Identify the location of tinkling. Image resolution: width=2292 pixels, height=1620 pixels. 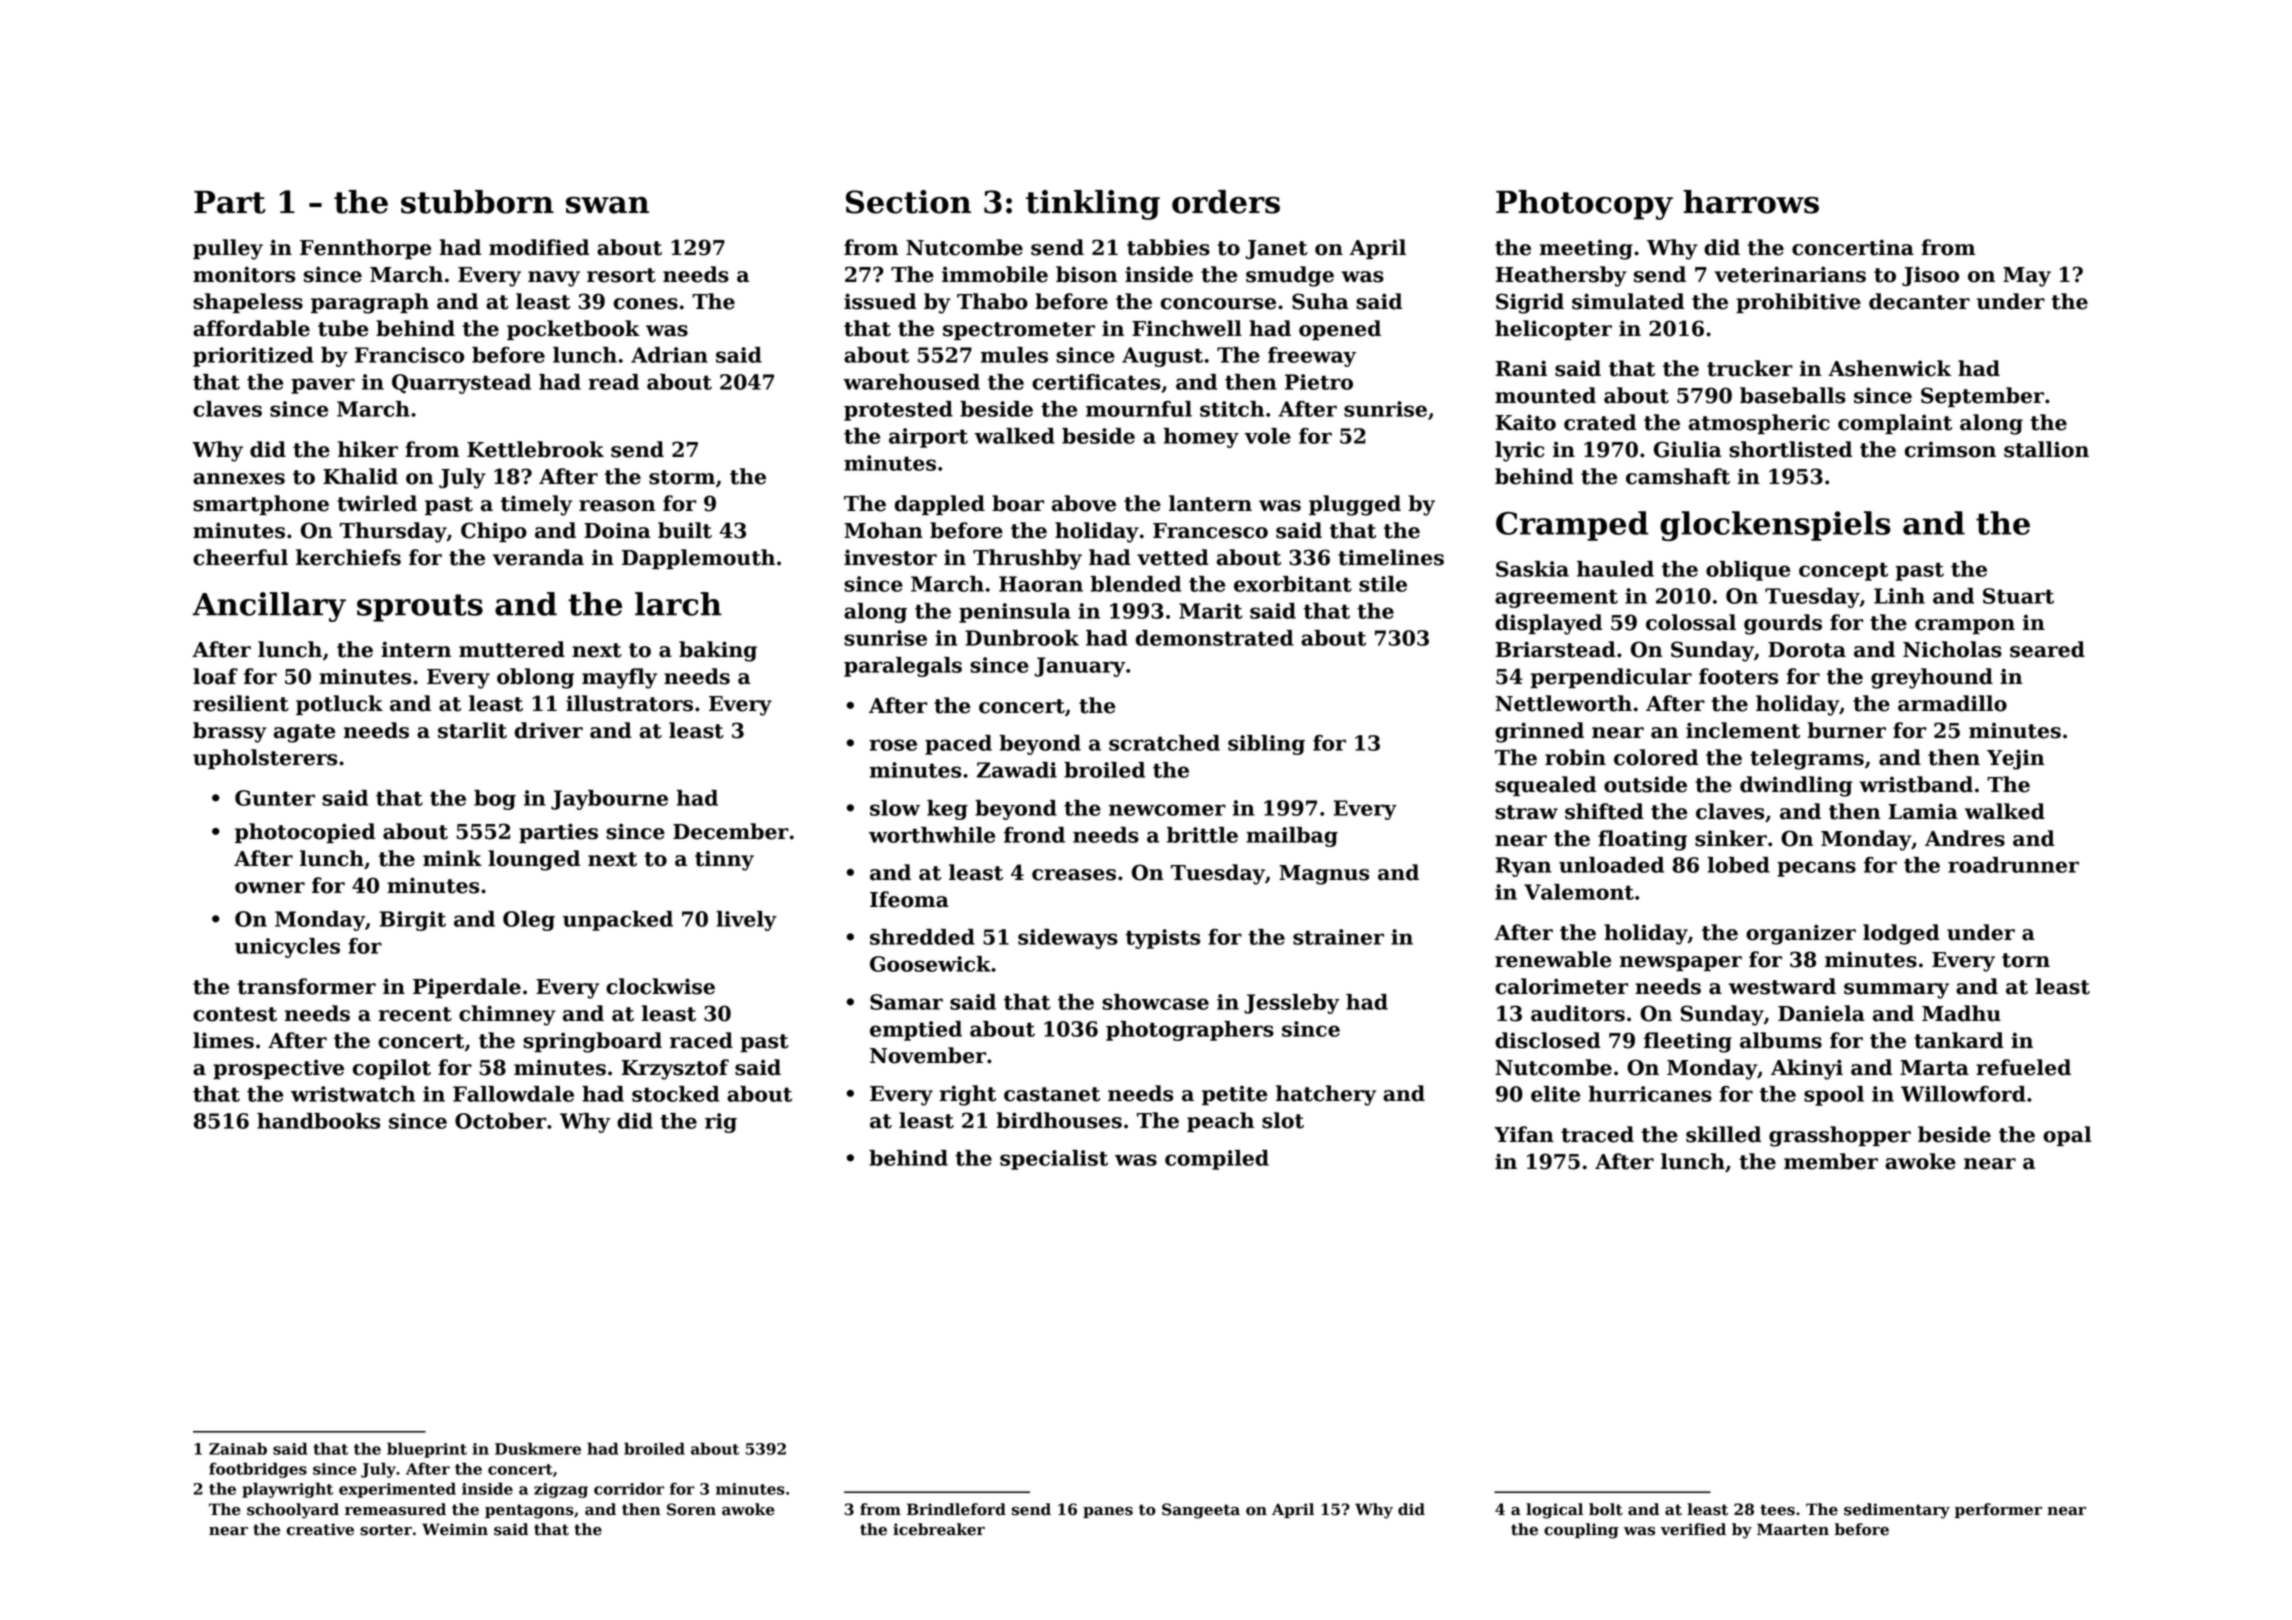
(1093, 205).
